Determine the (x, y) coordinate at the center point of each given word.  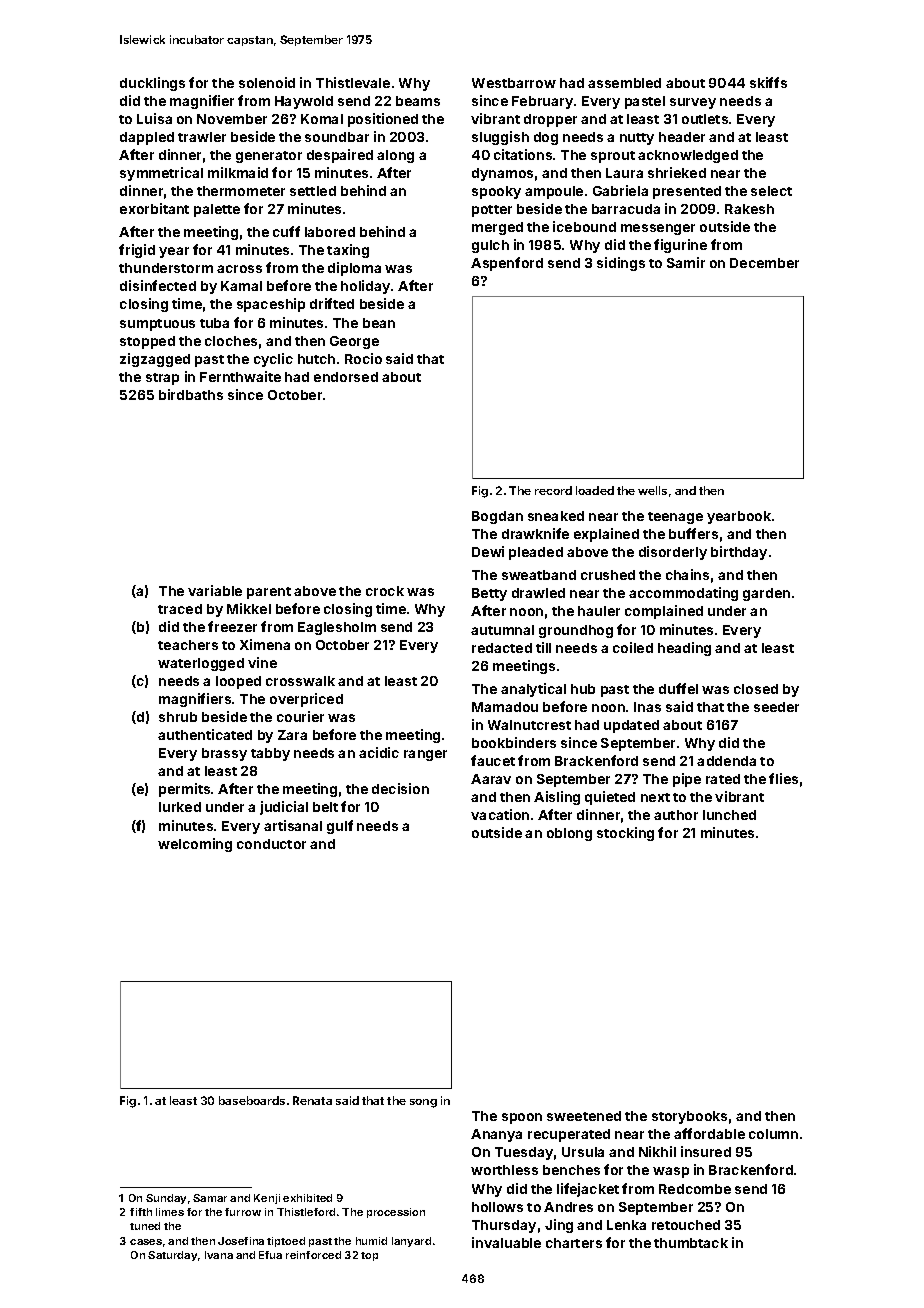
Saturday (172, 1256)
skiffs (768, 82)
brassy (224, 754)
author (676, 815)
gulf (340, 827)
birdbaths (191, 394)
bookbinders (514, 742)
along (395, 156)
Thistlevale (353, 82)
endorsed (346, 377)
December (764, 263)
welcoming (195, 845)
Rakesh (749, 209)
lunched (729, 815)
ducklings (152, 84)
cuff (286, 231)
